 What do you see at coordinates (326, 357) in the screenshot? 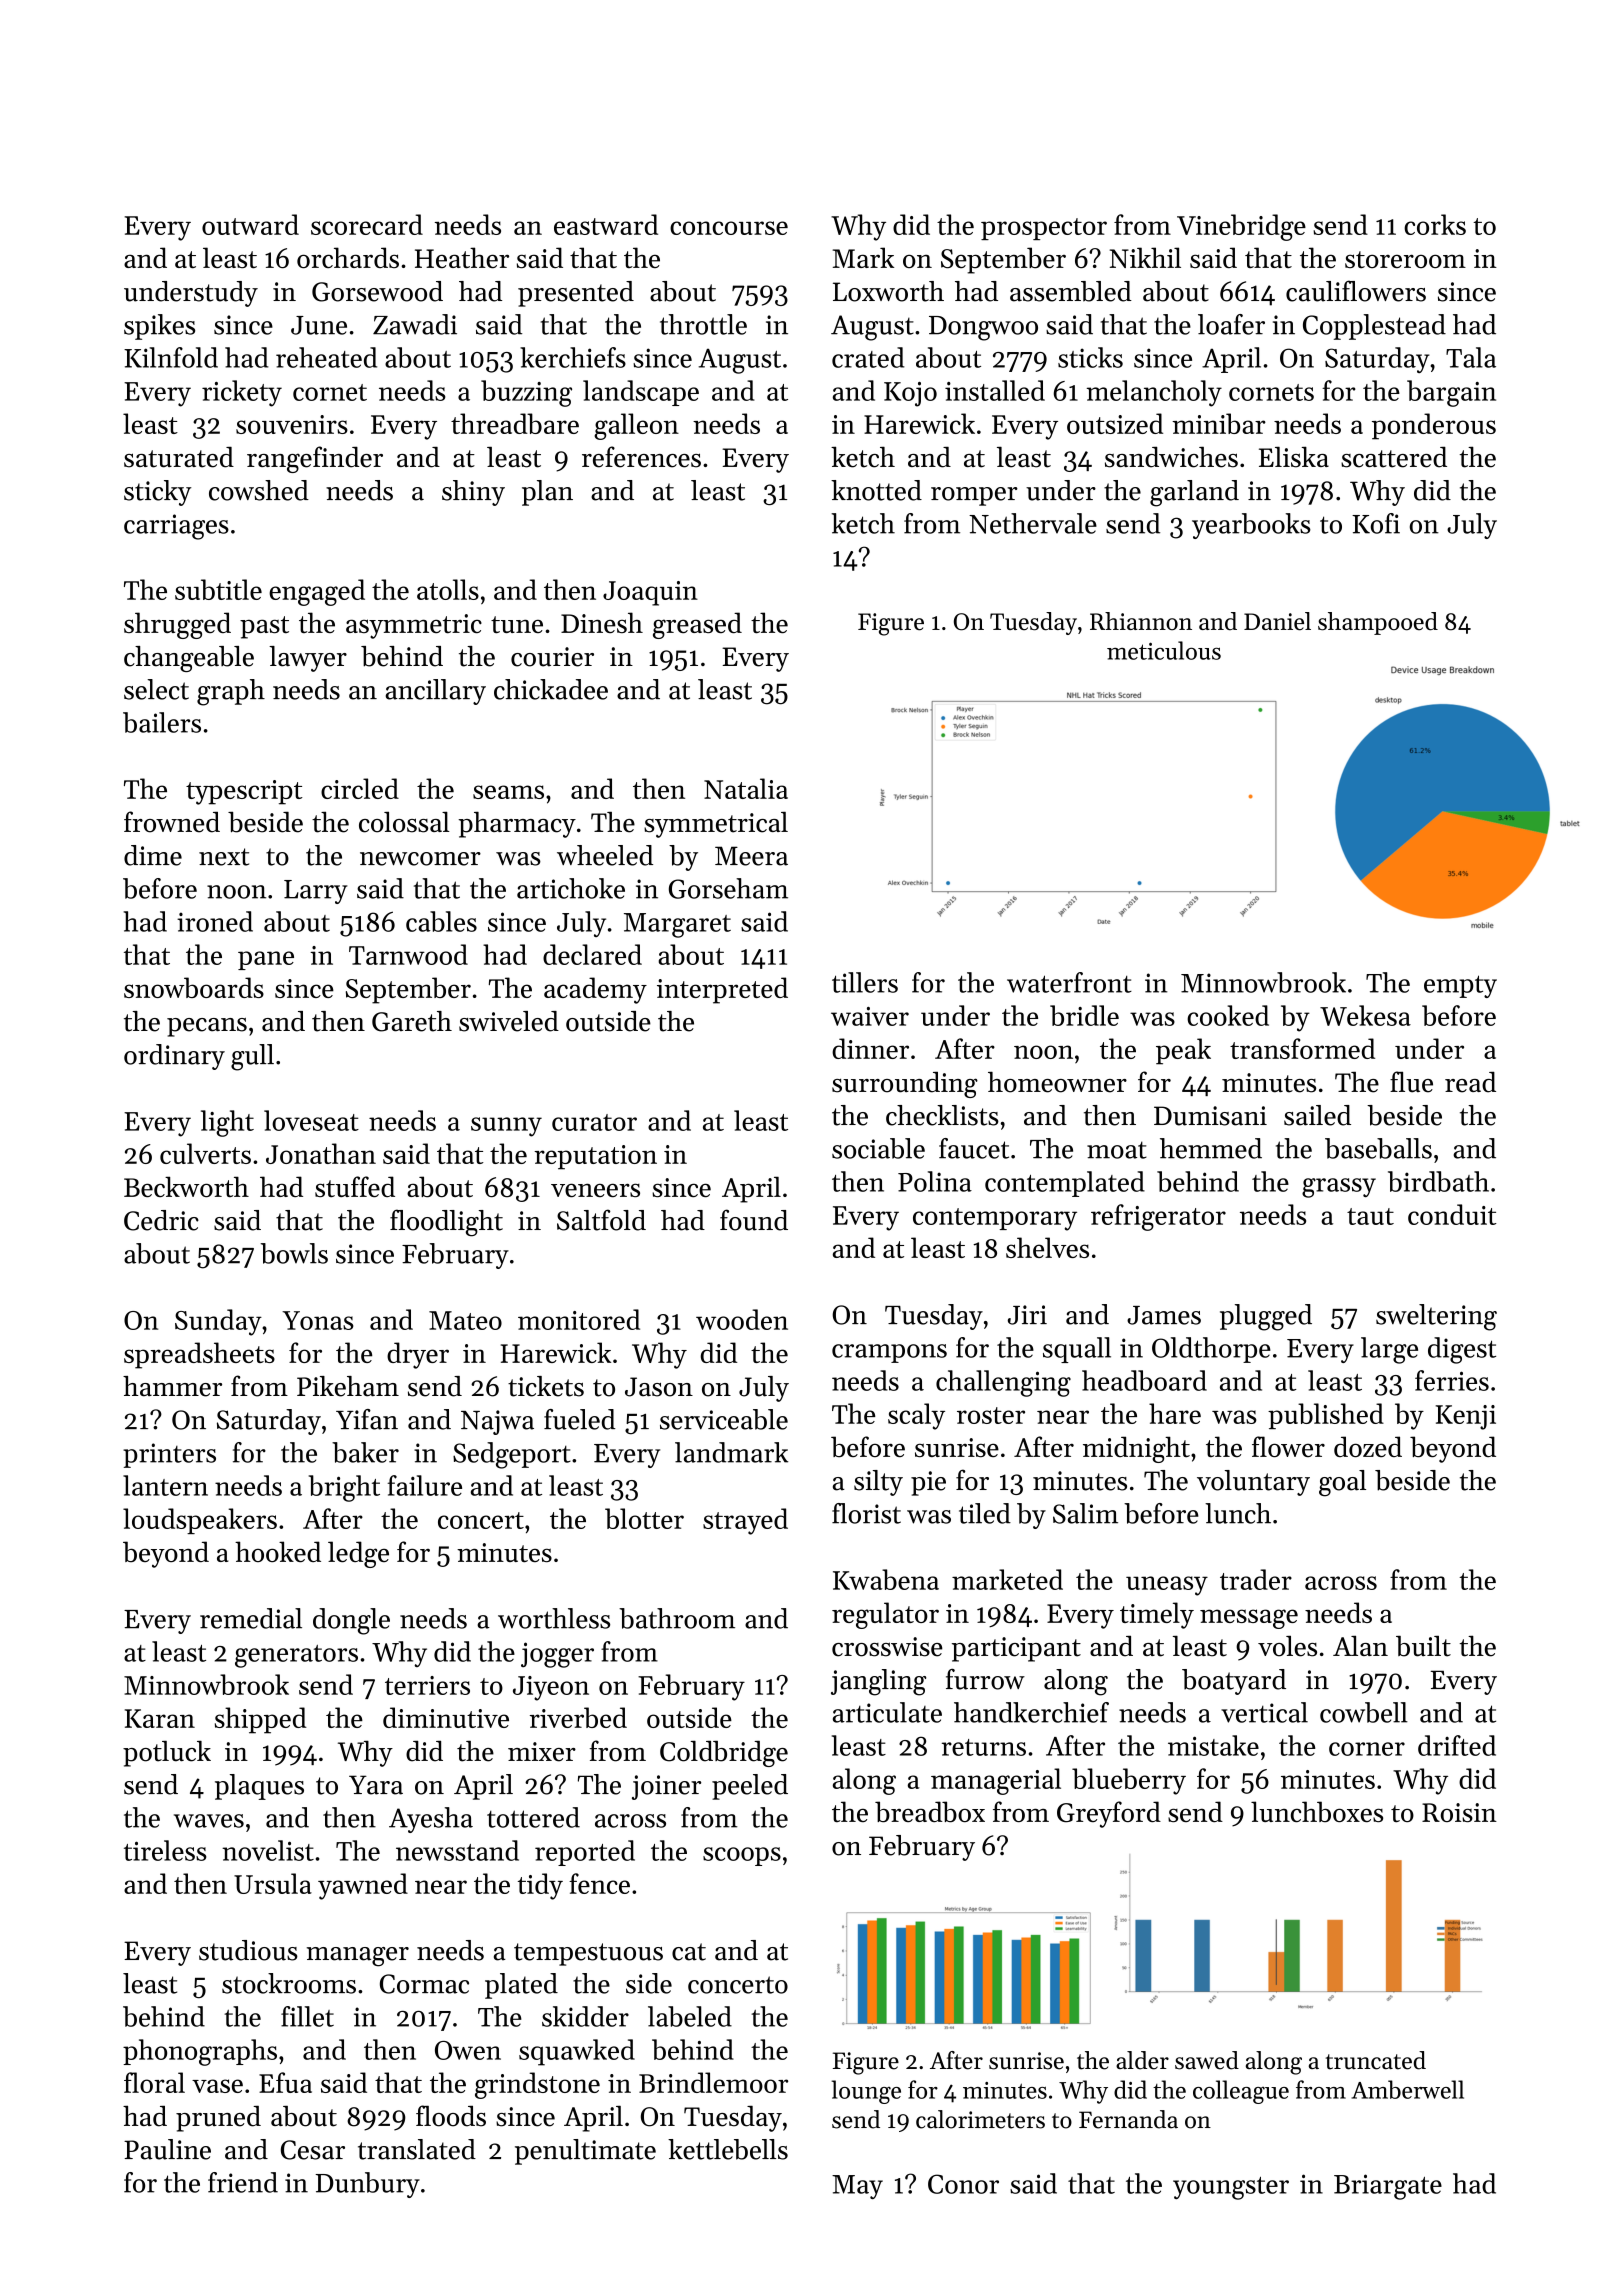
I see `reheated` at bounding box center [326, 357].
